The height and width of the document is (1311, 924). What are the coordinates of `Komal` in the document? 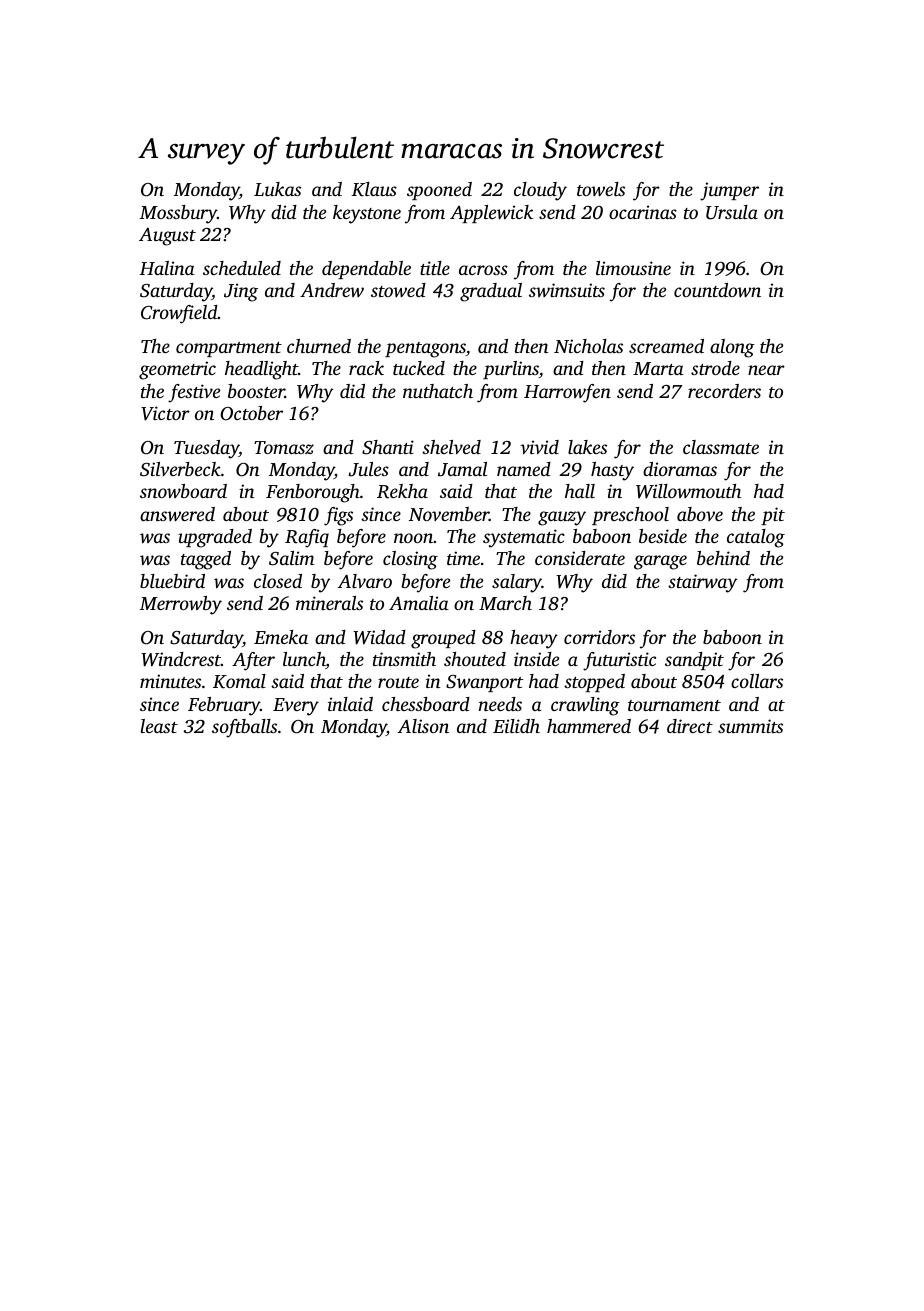 It's located at (239, 681).
